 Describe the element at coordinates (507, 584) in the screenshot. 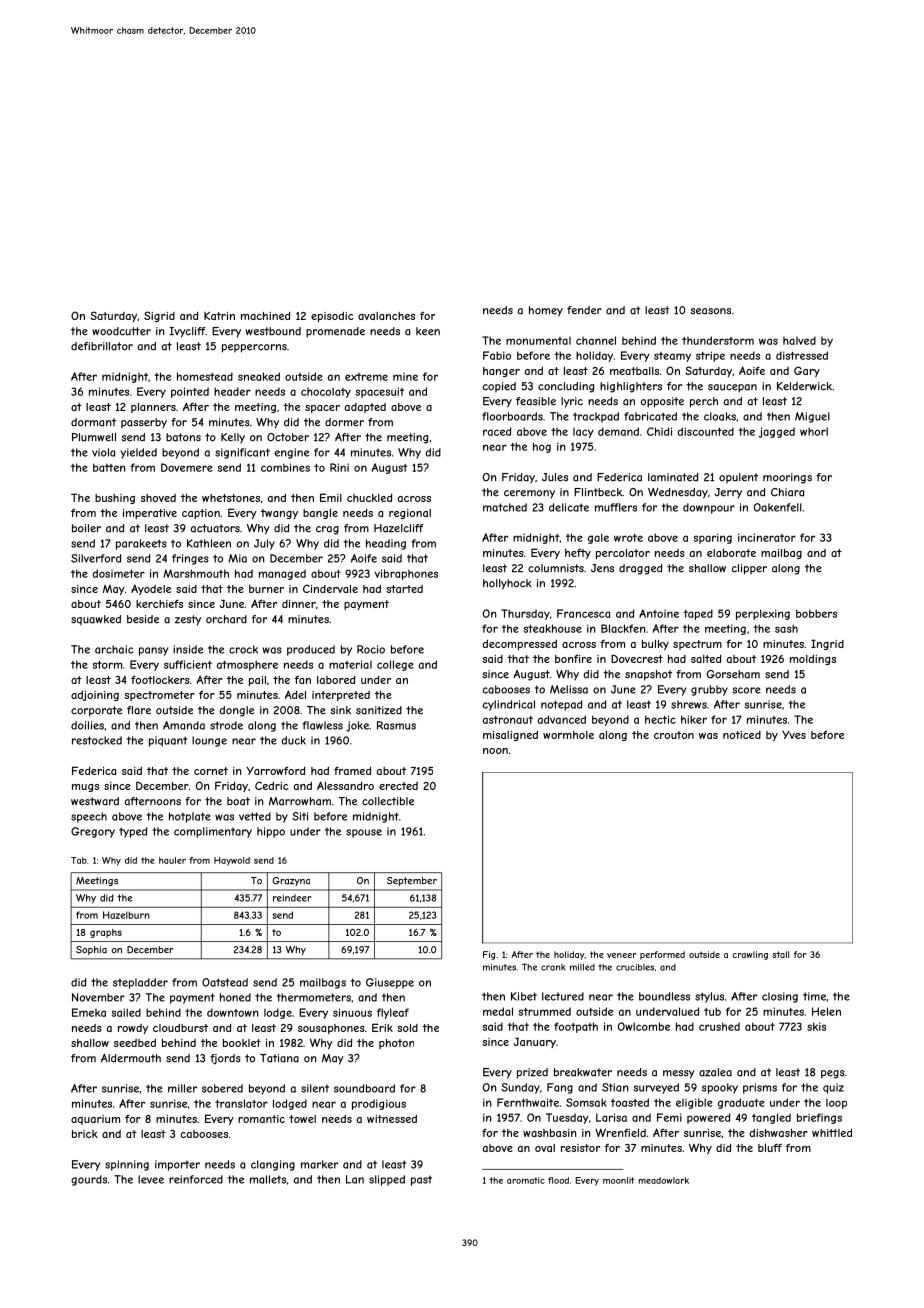

I see `hollyhock` at that location.
